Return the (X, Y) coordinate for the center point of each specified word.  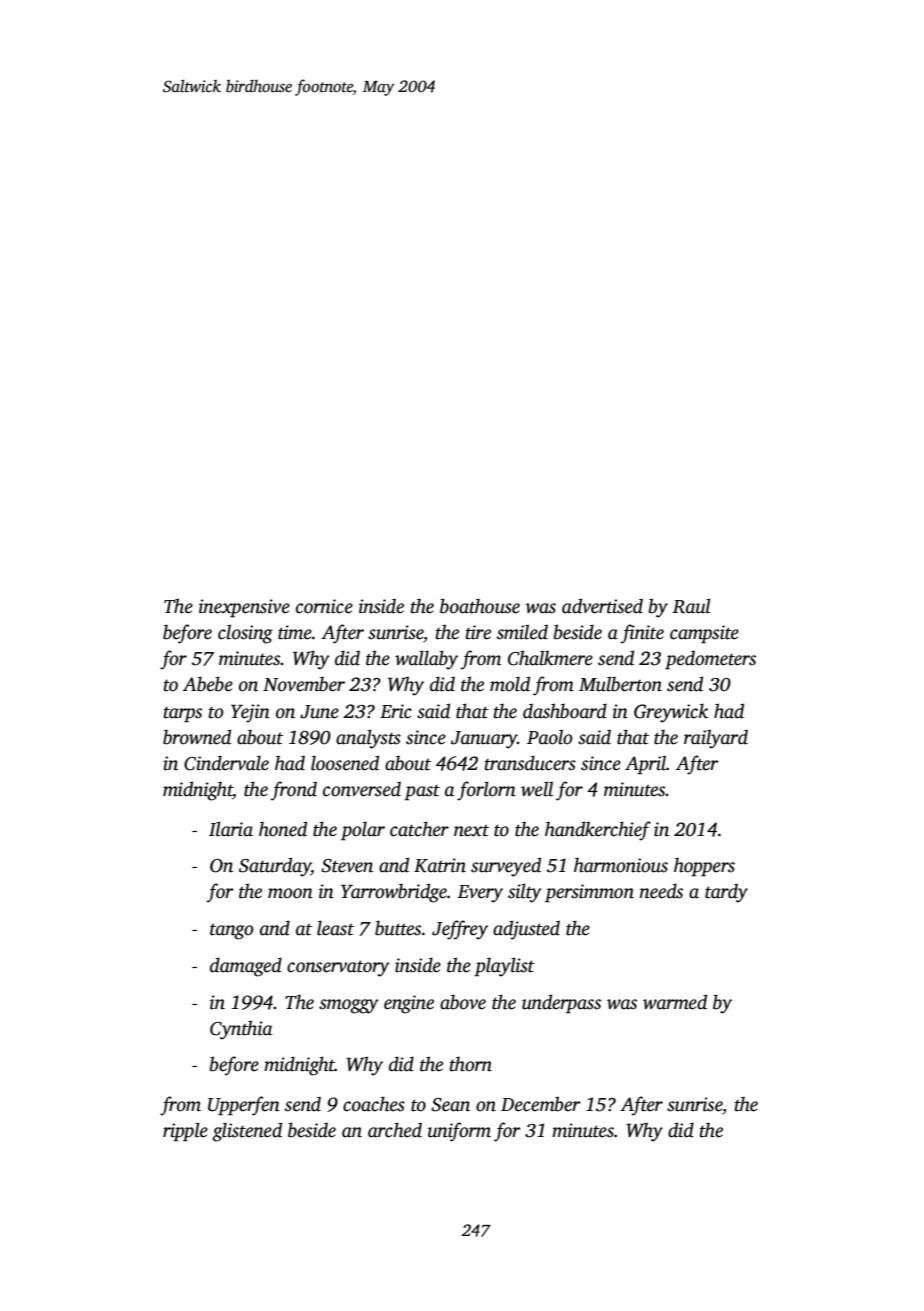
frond (294, 791)
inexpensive (244, 608)
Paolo (549, 737)
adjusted (526, 930)
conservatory (338, 968)
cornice (324, 606)
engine (409, 1004)
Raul (691, 606)
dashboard (565, 711)
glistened (247, 1132)
